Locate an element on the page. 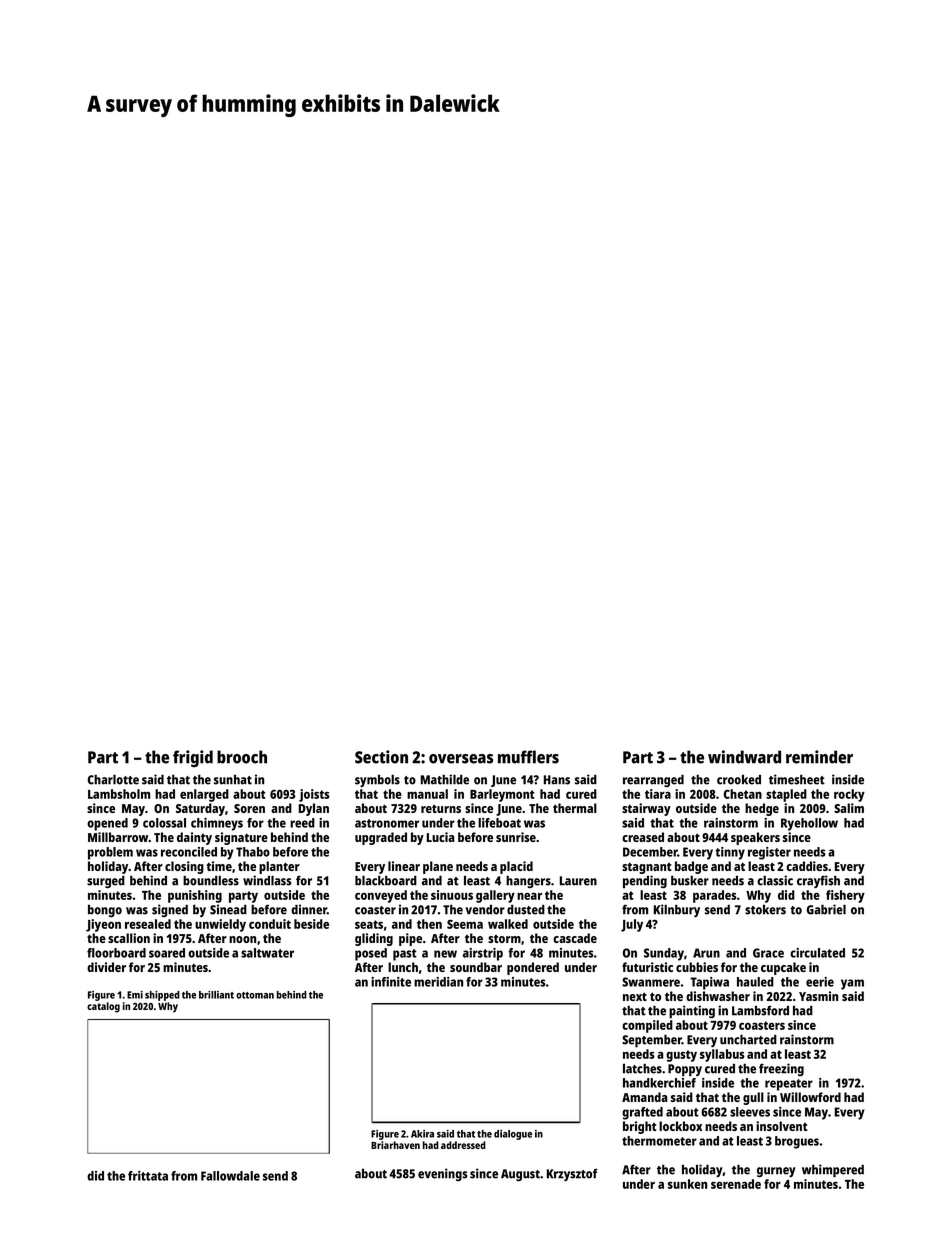 The height and width of the document is (1233, 952). Thabo is located at coordinates (253, 852).
